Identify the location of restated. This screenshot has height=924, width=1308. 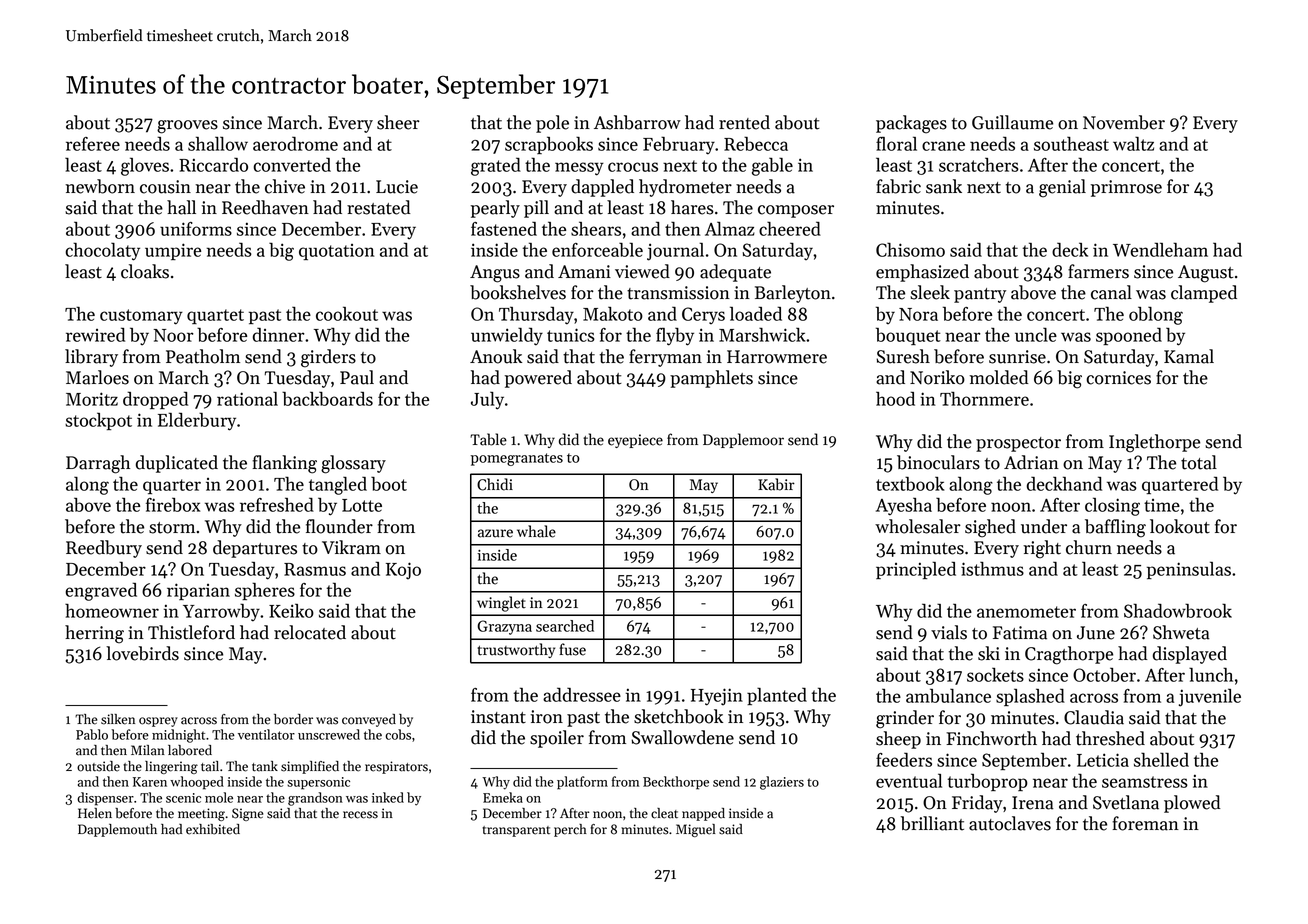
(379, 207).
